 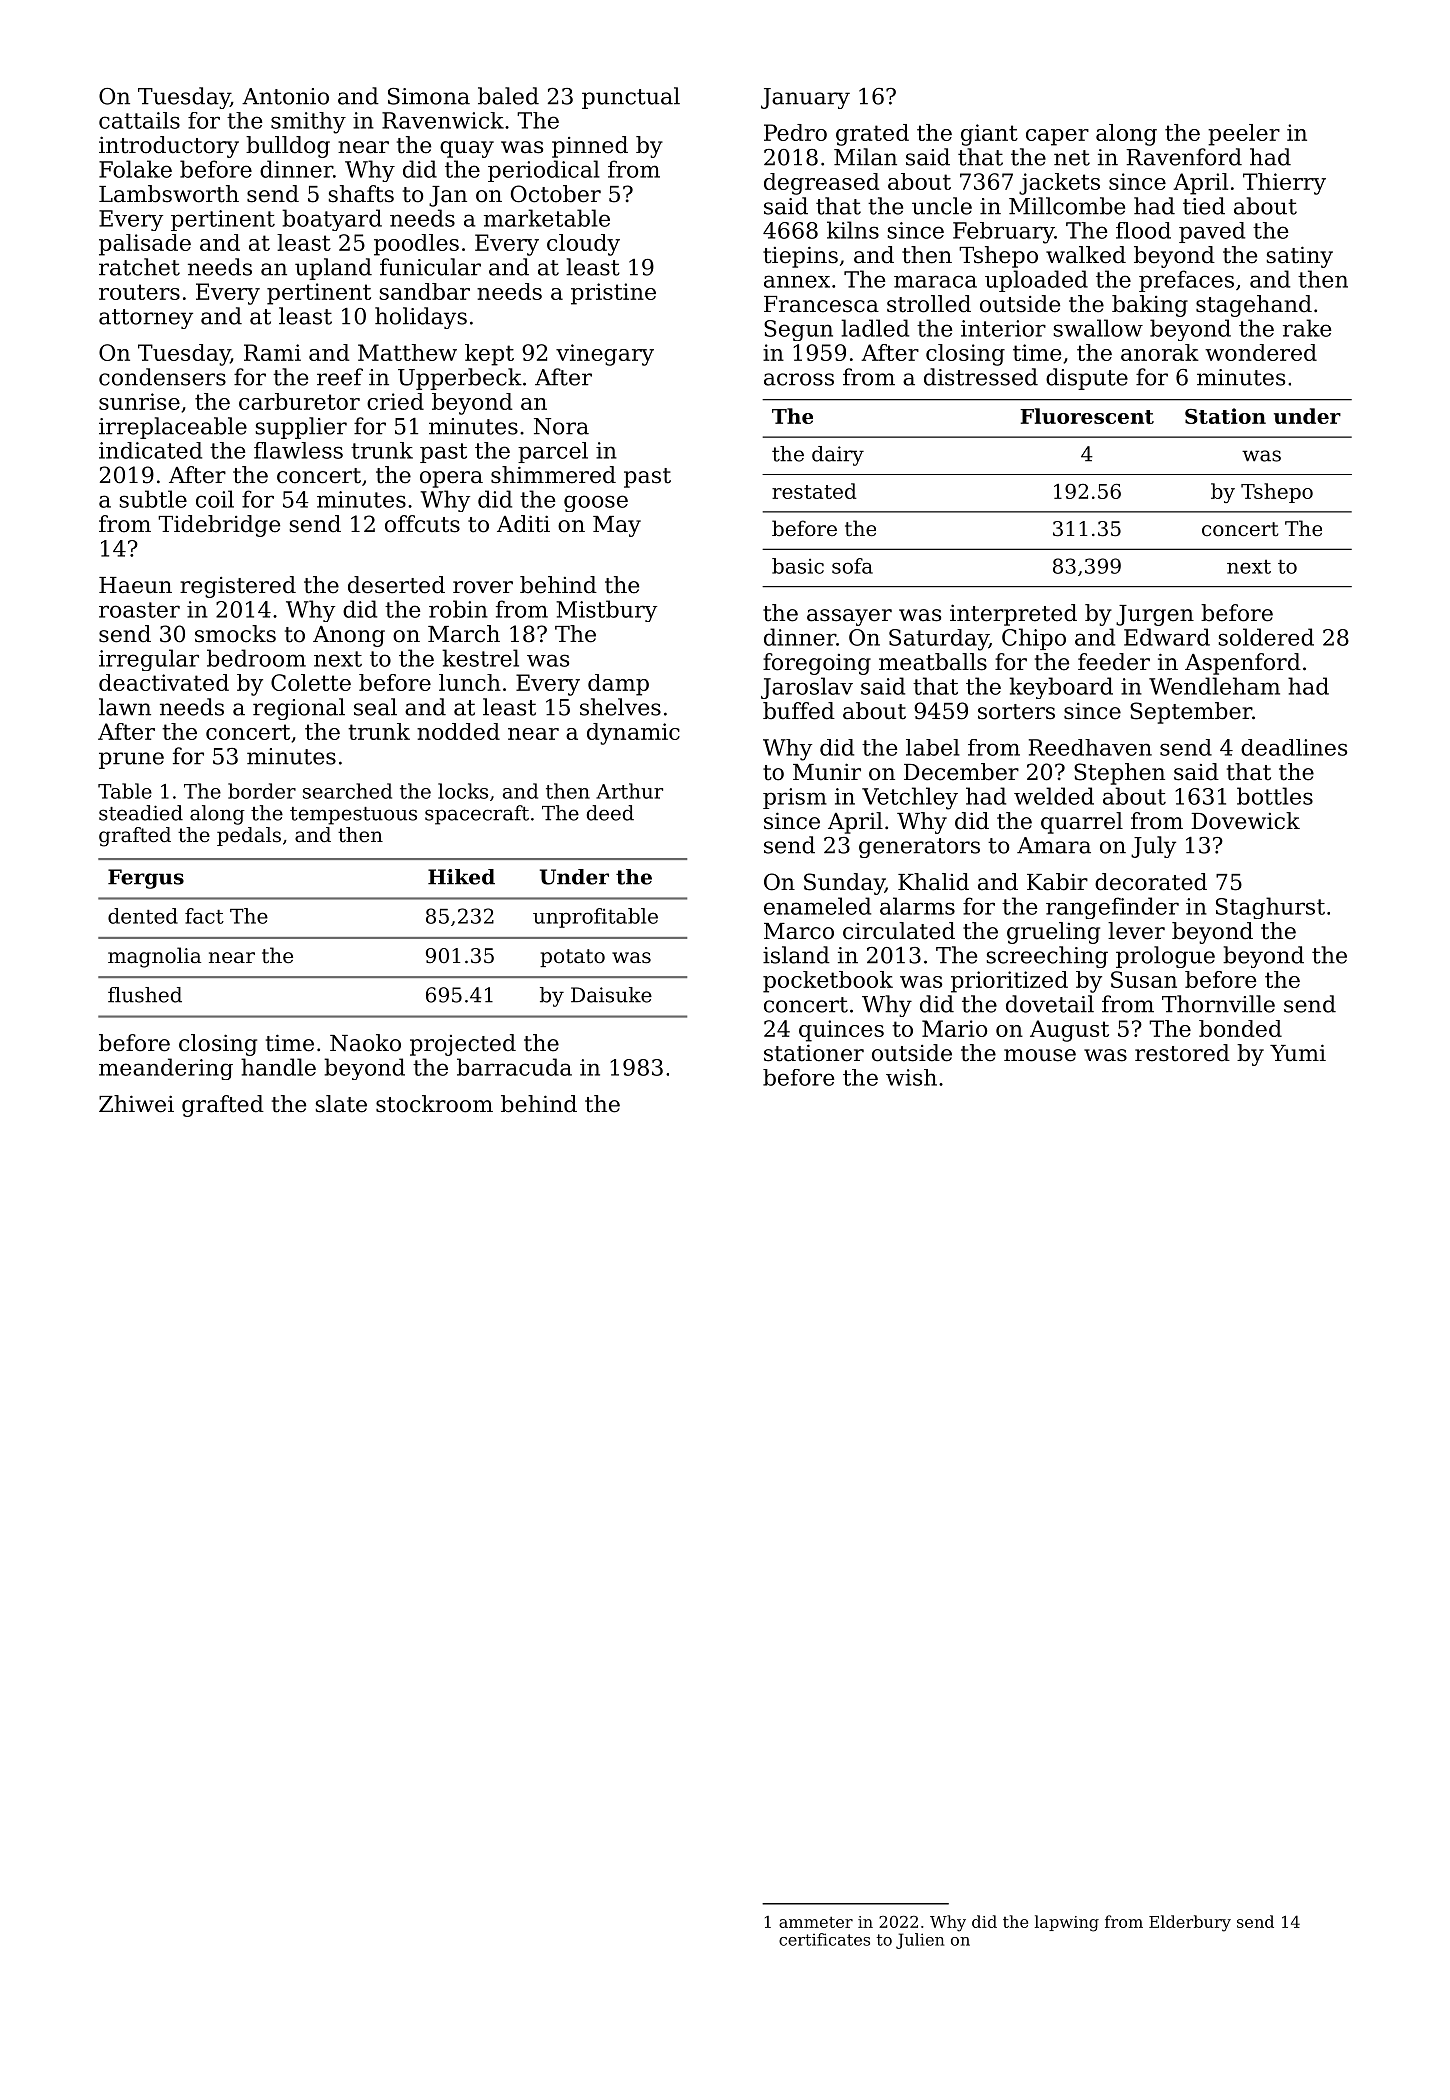 I want to click on across, so click(x=799, y=379).
